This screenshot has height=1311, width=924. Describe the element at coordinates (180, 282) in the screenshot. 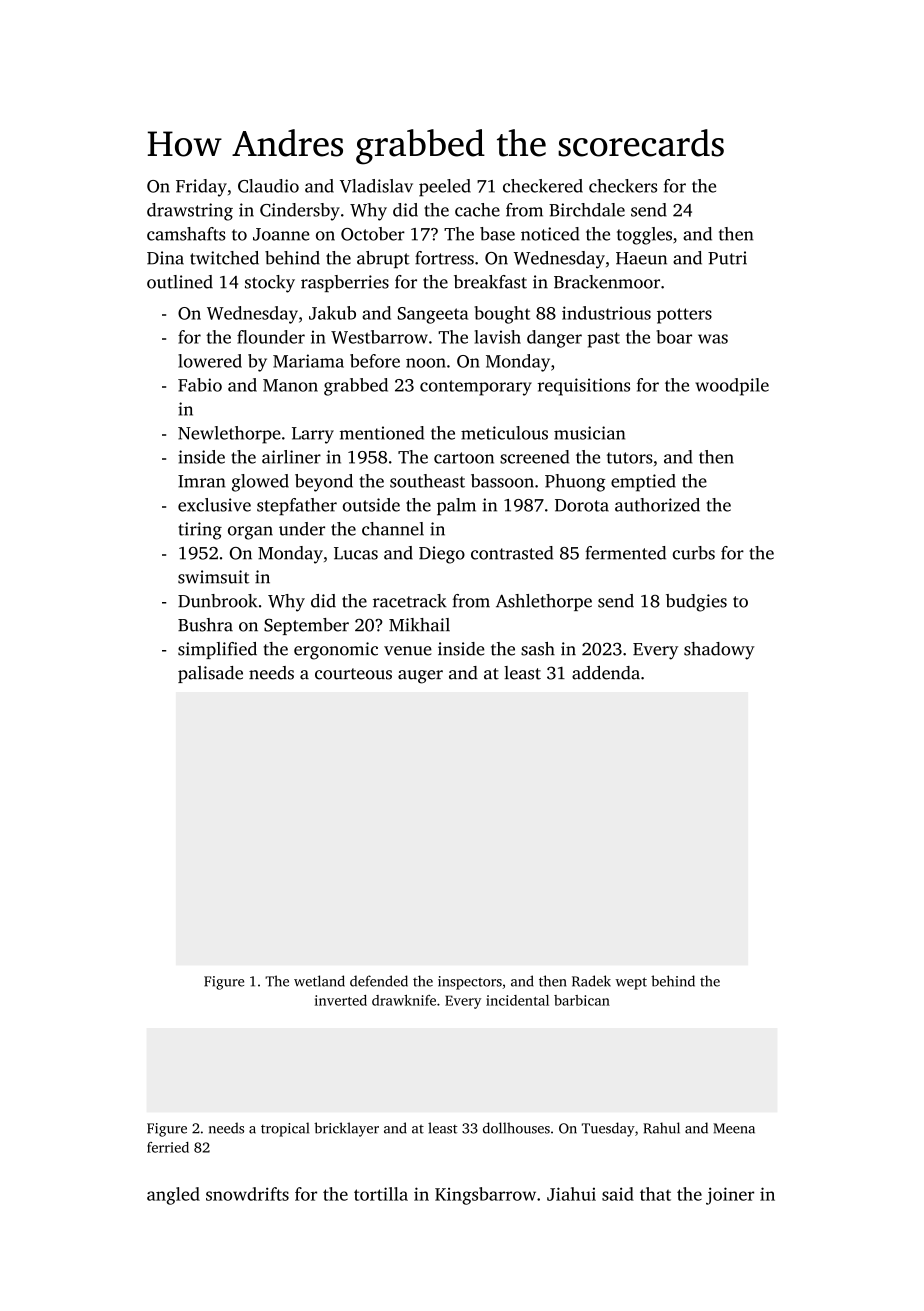

I see `outlined` at that location.
